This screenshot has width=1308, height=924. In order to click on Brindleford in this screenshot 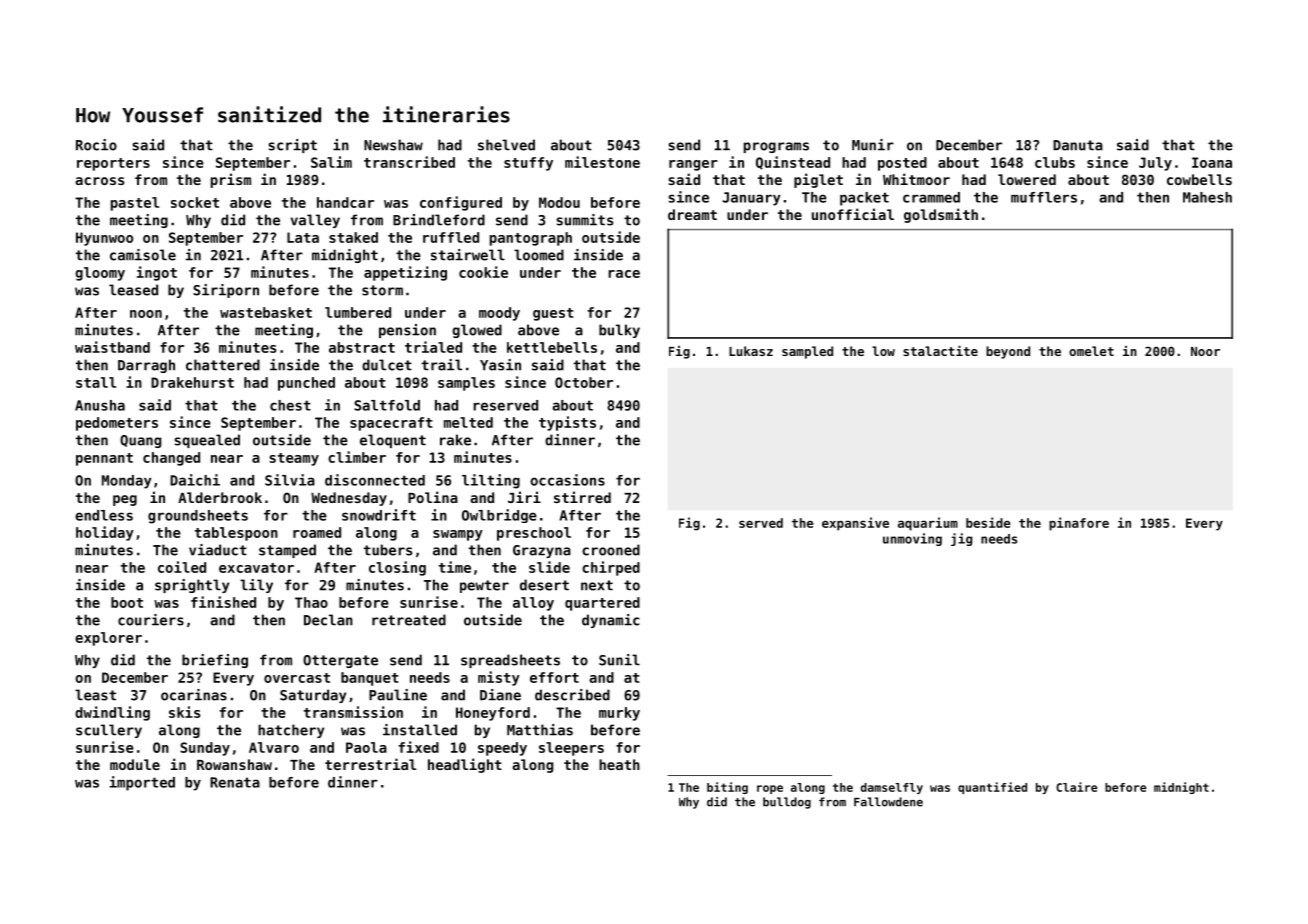, I will do `click(439, 220)`.
